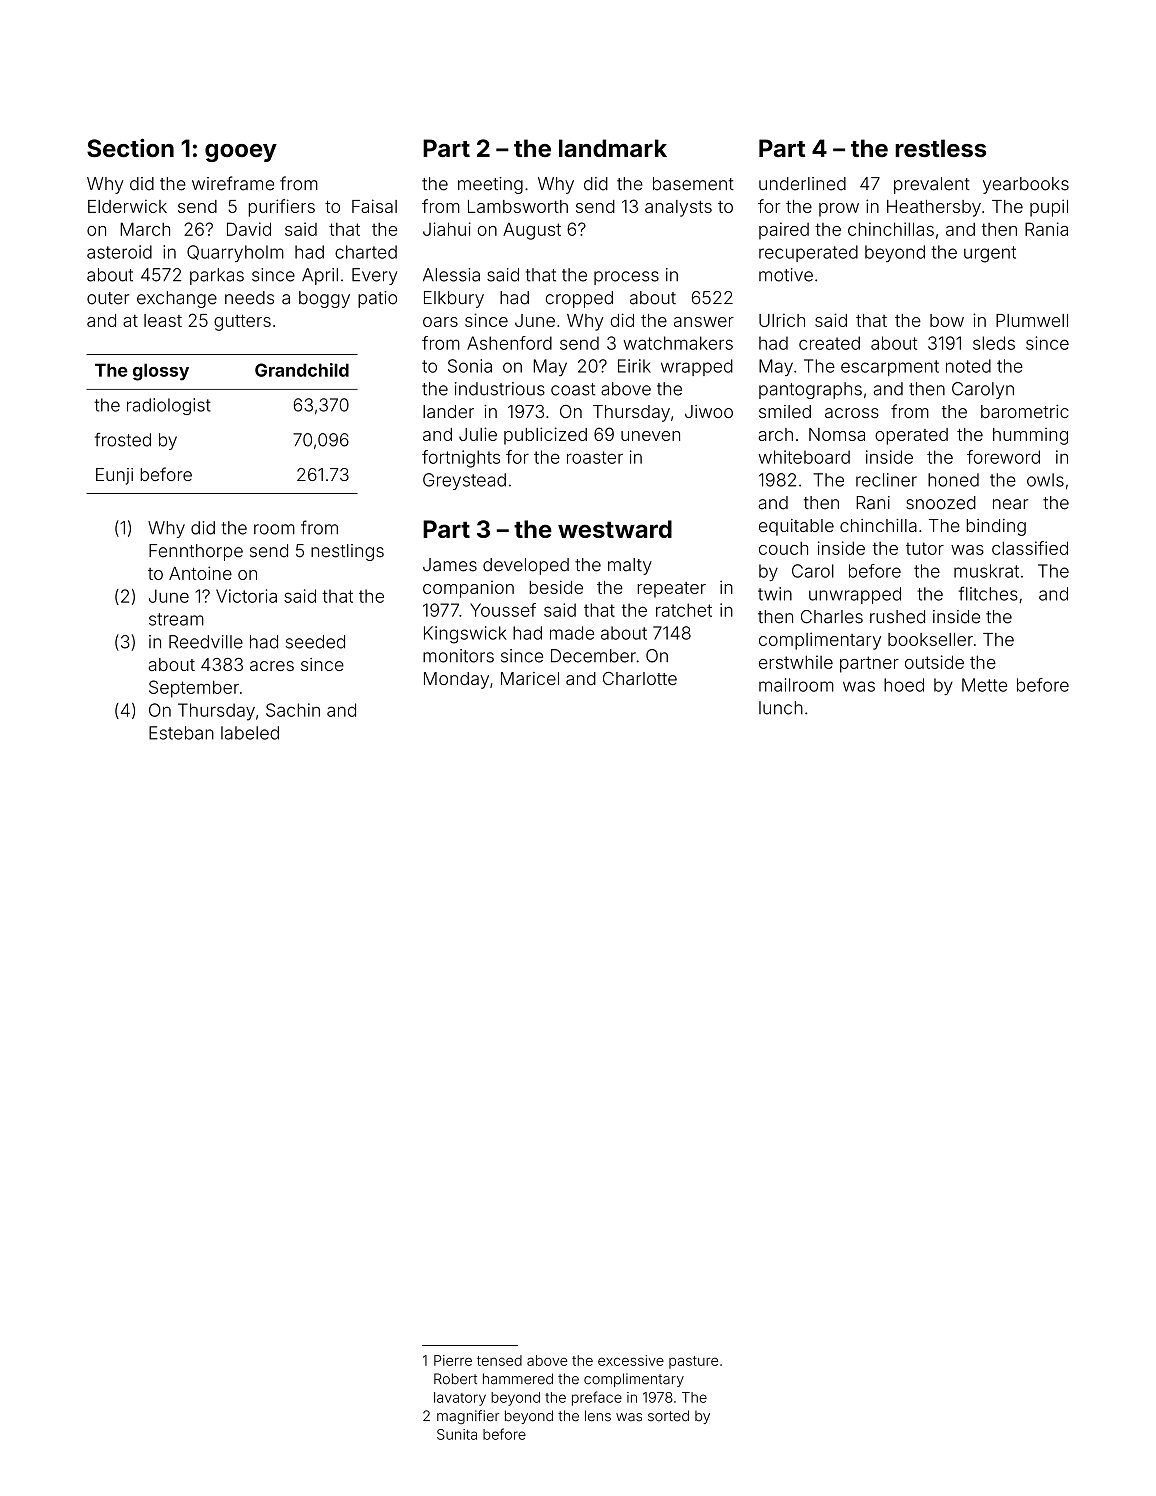  What do you see at coordinates (631, 1360) in the page?
I see `excessive` at bounding box center [631, 1360].
